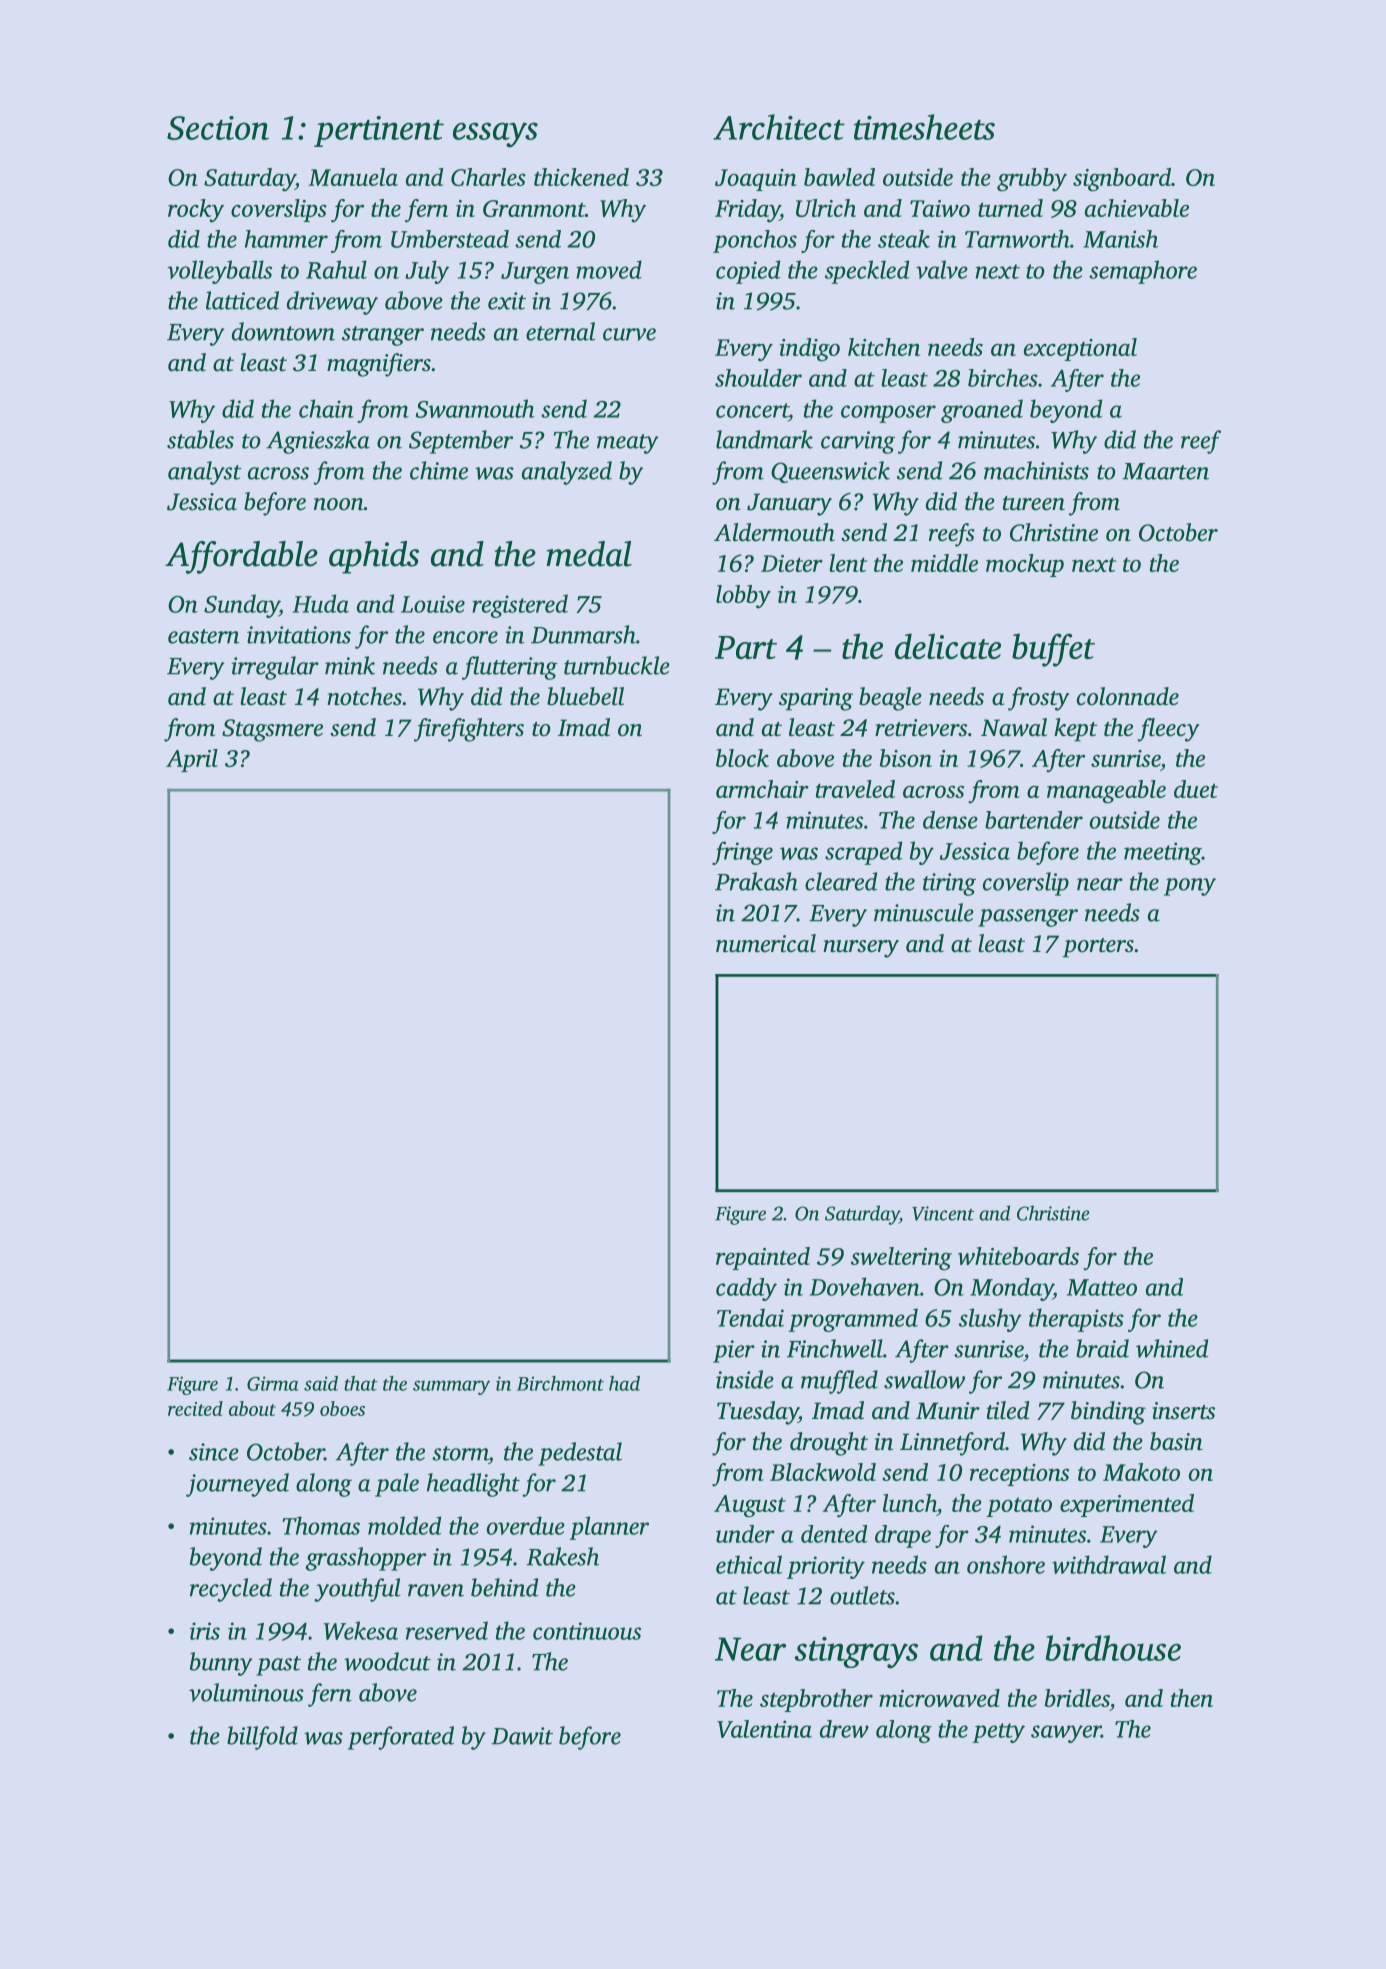 Image resolution: width=1386 pixels, height=1969 pixels. What do you see at coordinates (203, 636) in the image?
I see `eastern` at bounding box center [203, 636].
